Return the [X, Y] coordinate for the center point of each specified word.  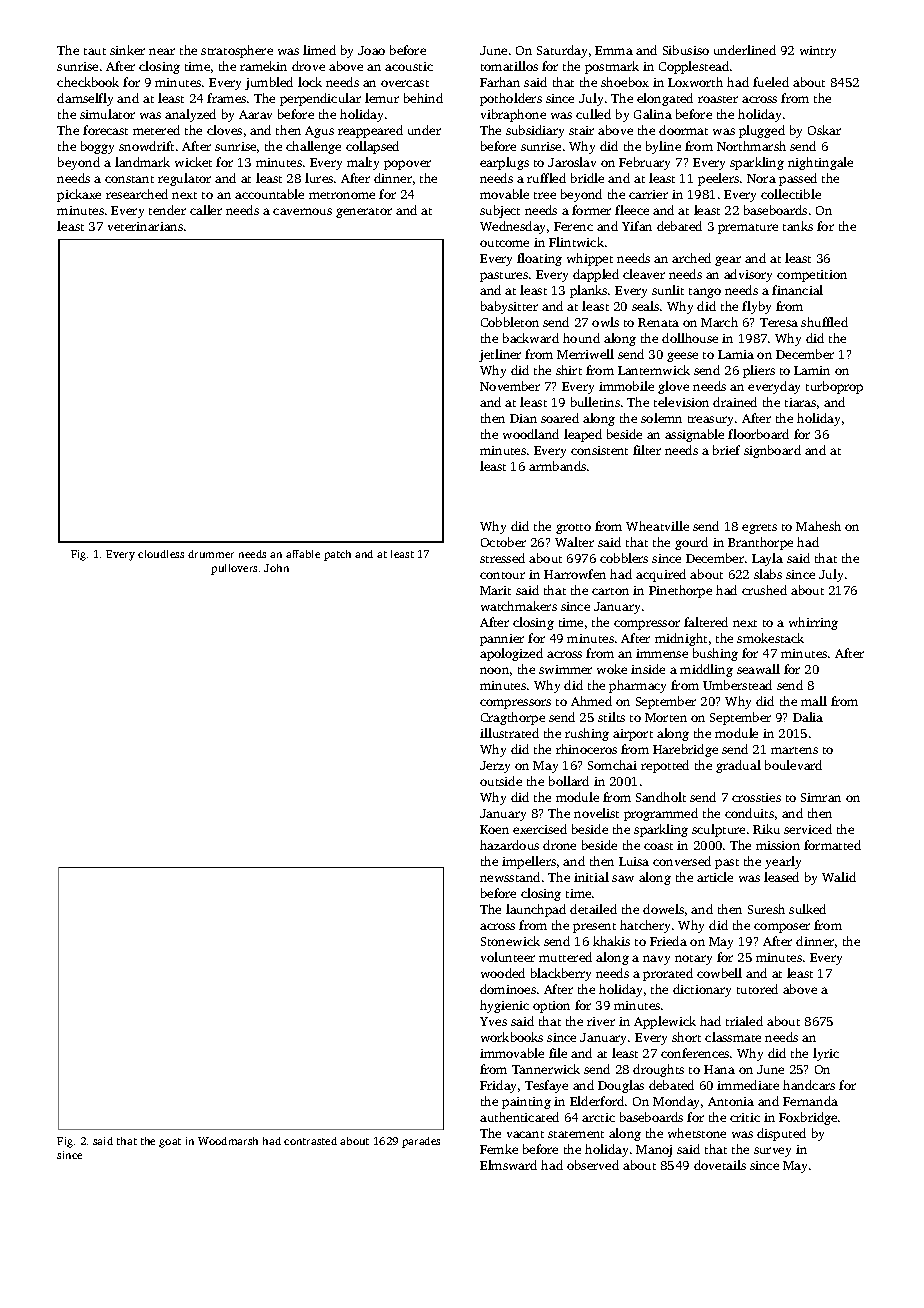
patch [337, 555]
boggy [97, 147]
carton [610, 591]
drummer [211, 554]
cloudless [161, 554]
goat [170, 1143]
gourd [691, 543]
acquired [661, 575]
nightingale [820, 163]
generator [364, 213]
